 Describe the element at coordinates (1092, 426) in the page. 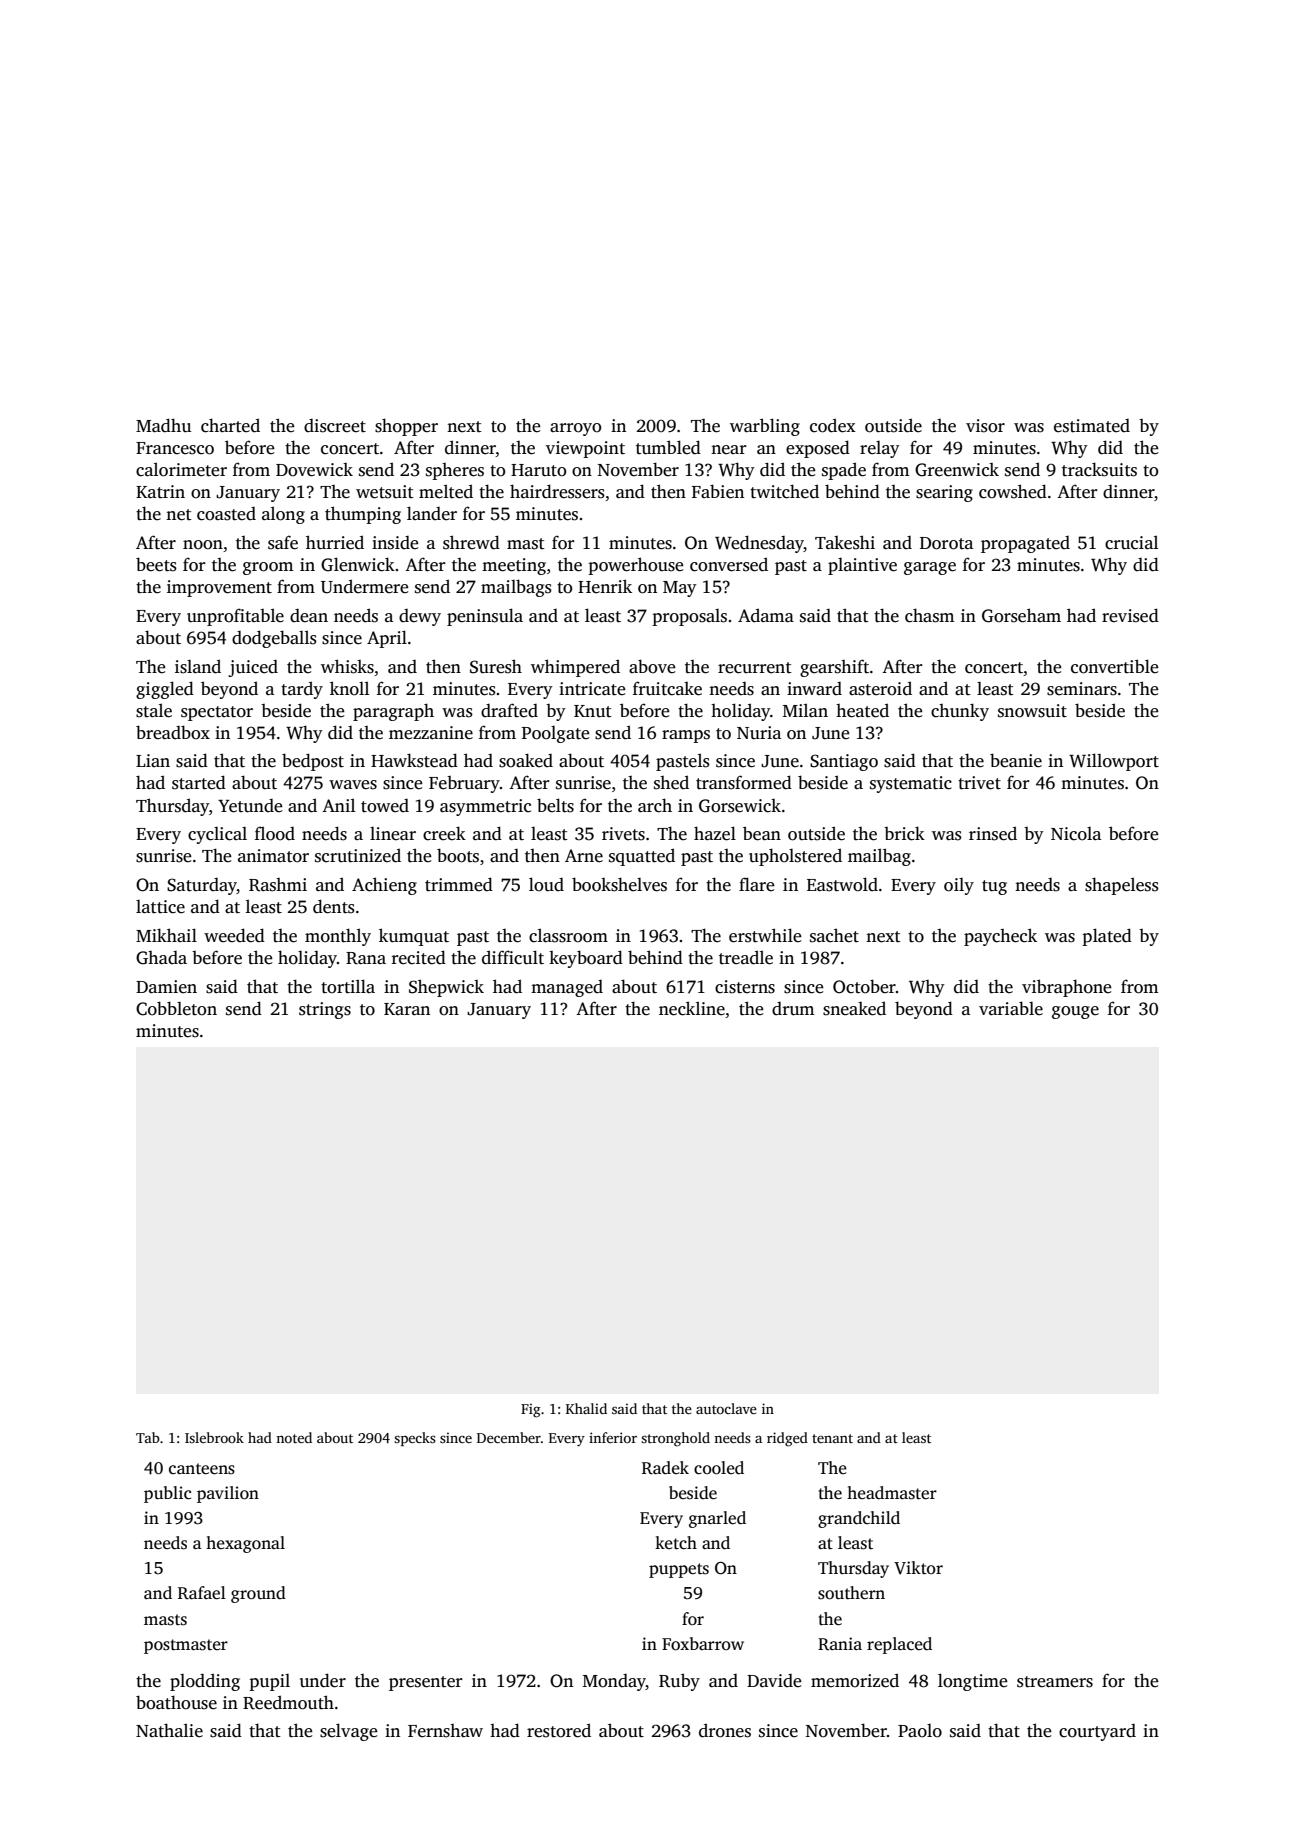

I see `estimated` at that location.
